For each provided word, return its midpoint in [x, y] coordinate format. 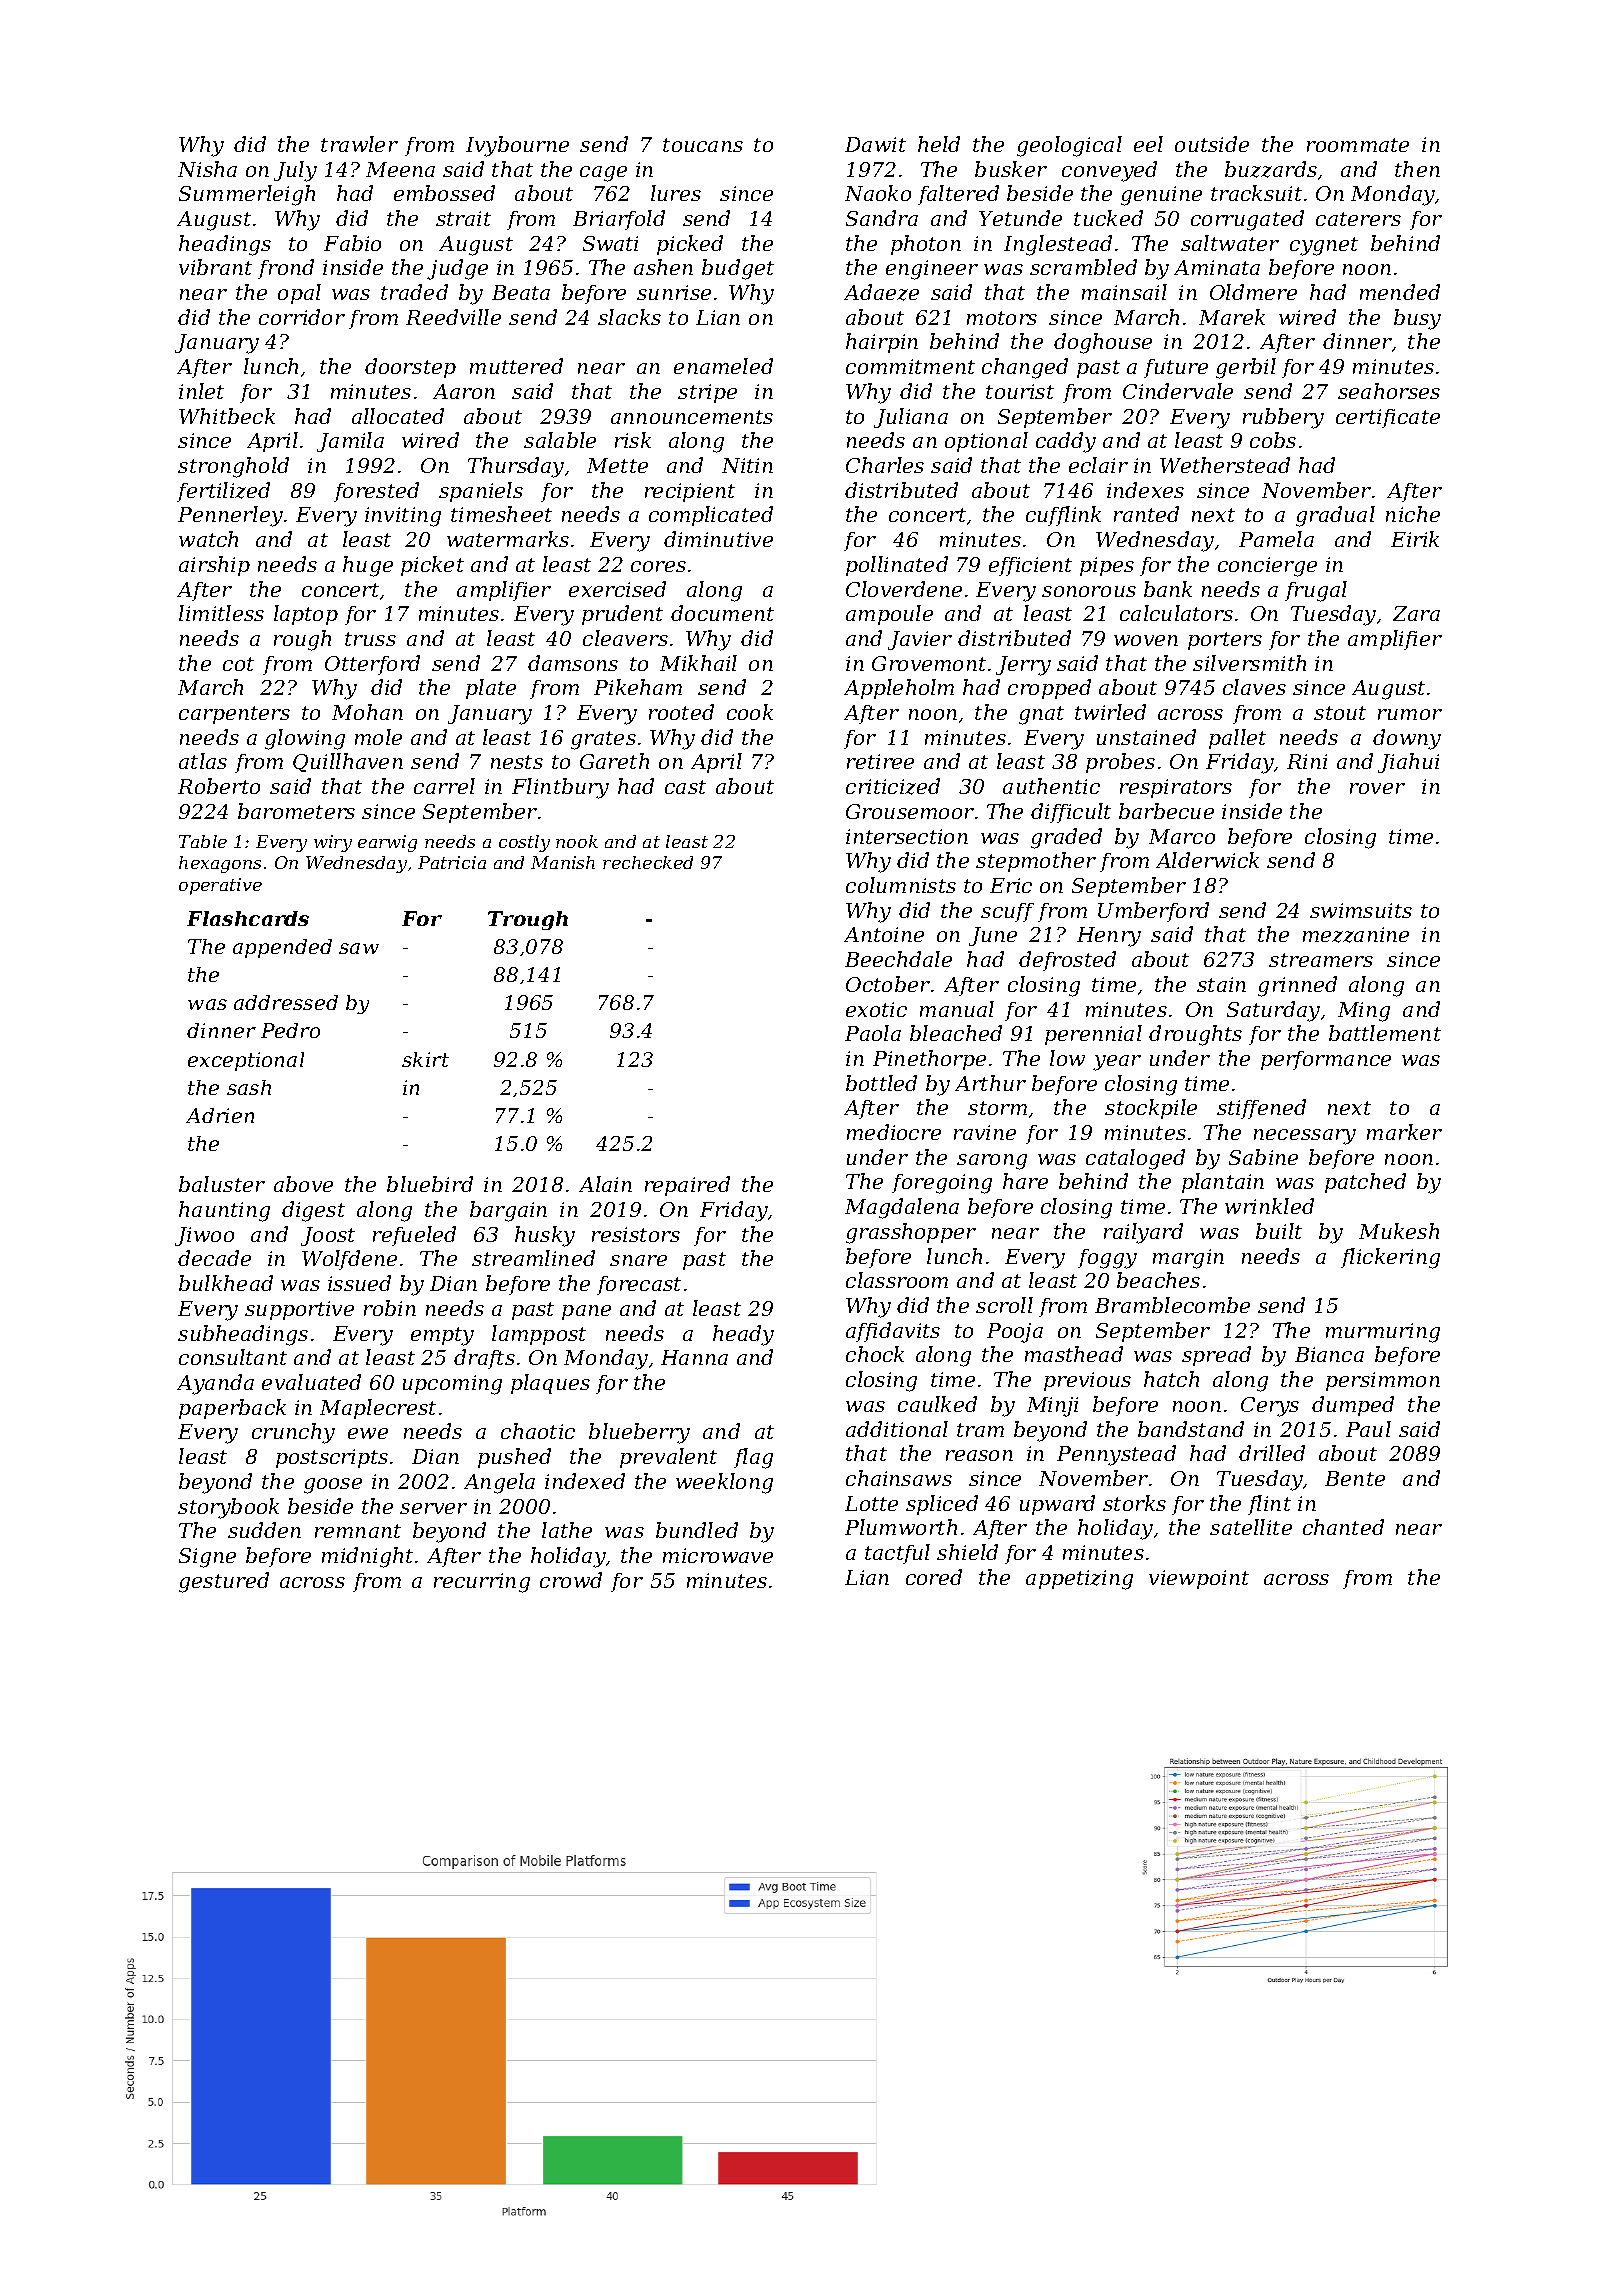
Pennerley [230, 516]
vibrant [215, 267]
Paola [873, 1033]
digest [313, 1211]
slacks [629, 317]
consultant [233, 1357]
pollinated [897, 566]
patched [1365, 1183]
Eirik [1415, 539]
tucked [1108, 218]
